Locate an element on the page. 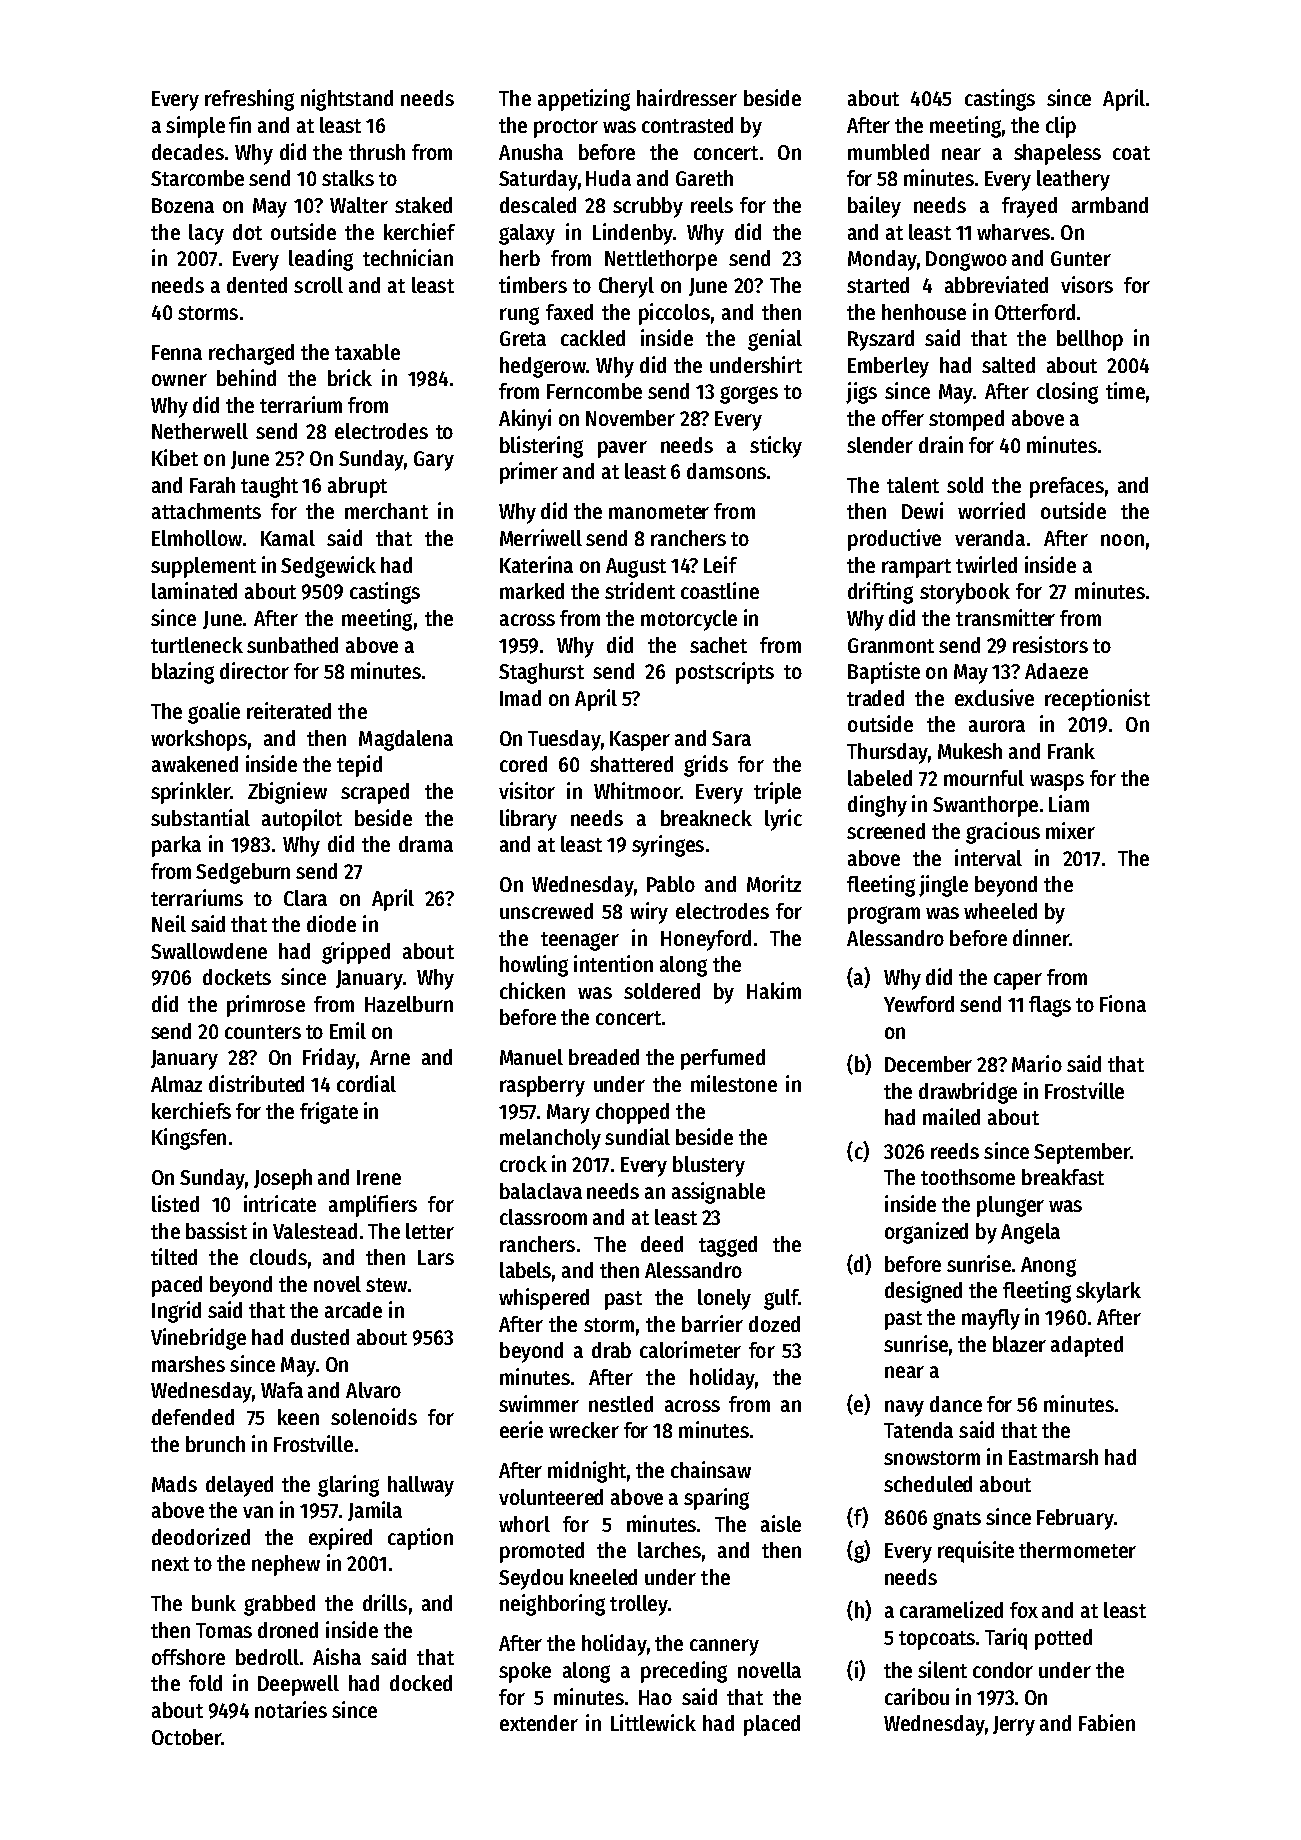  Anusha is located at coordinates (531, 152).
